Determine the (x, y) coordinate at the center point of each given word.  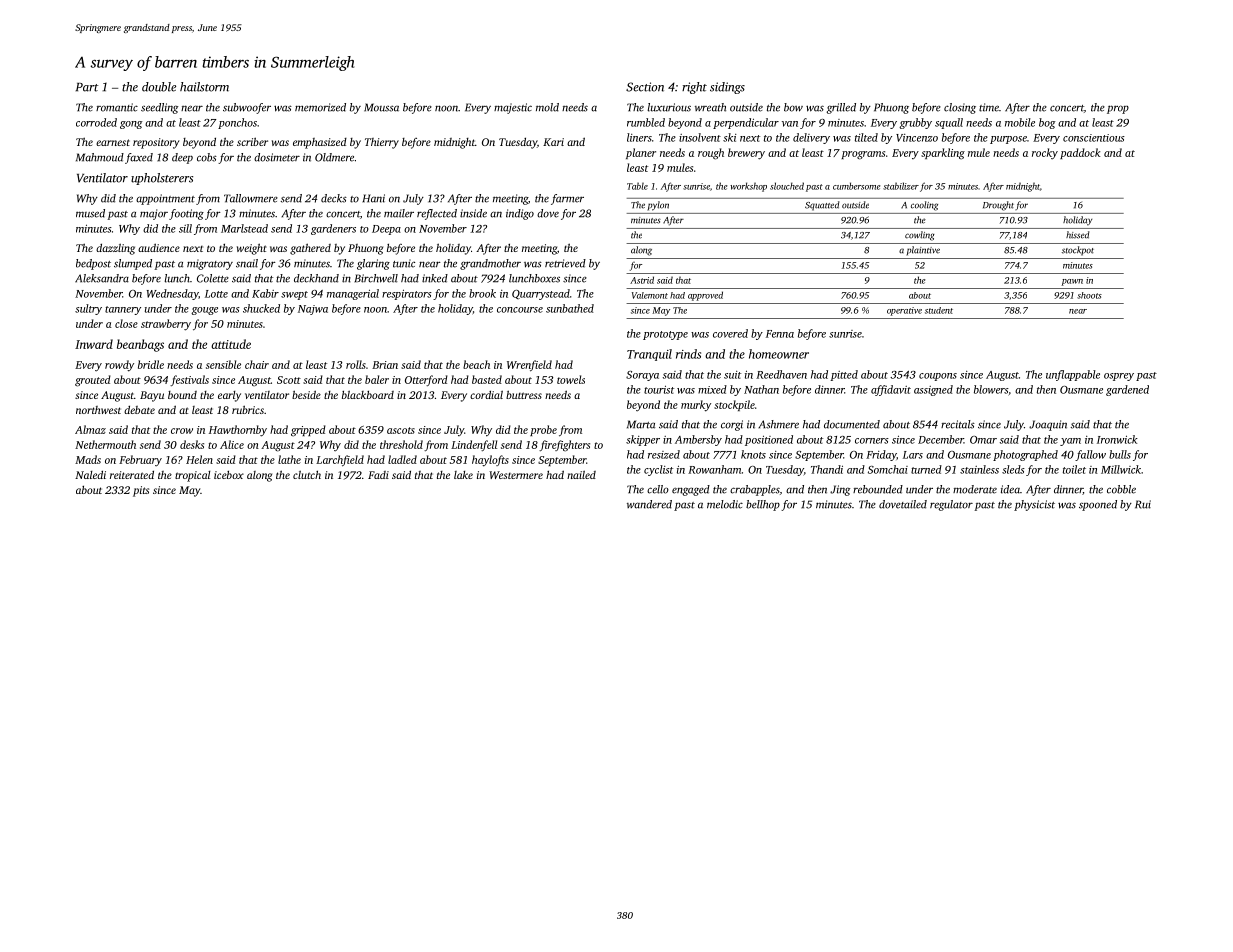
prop (1118, 109)
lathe (289, 459)
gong (131, 125)
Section (645, 87)
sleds (1013, 469)
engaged (691, 490)
